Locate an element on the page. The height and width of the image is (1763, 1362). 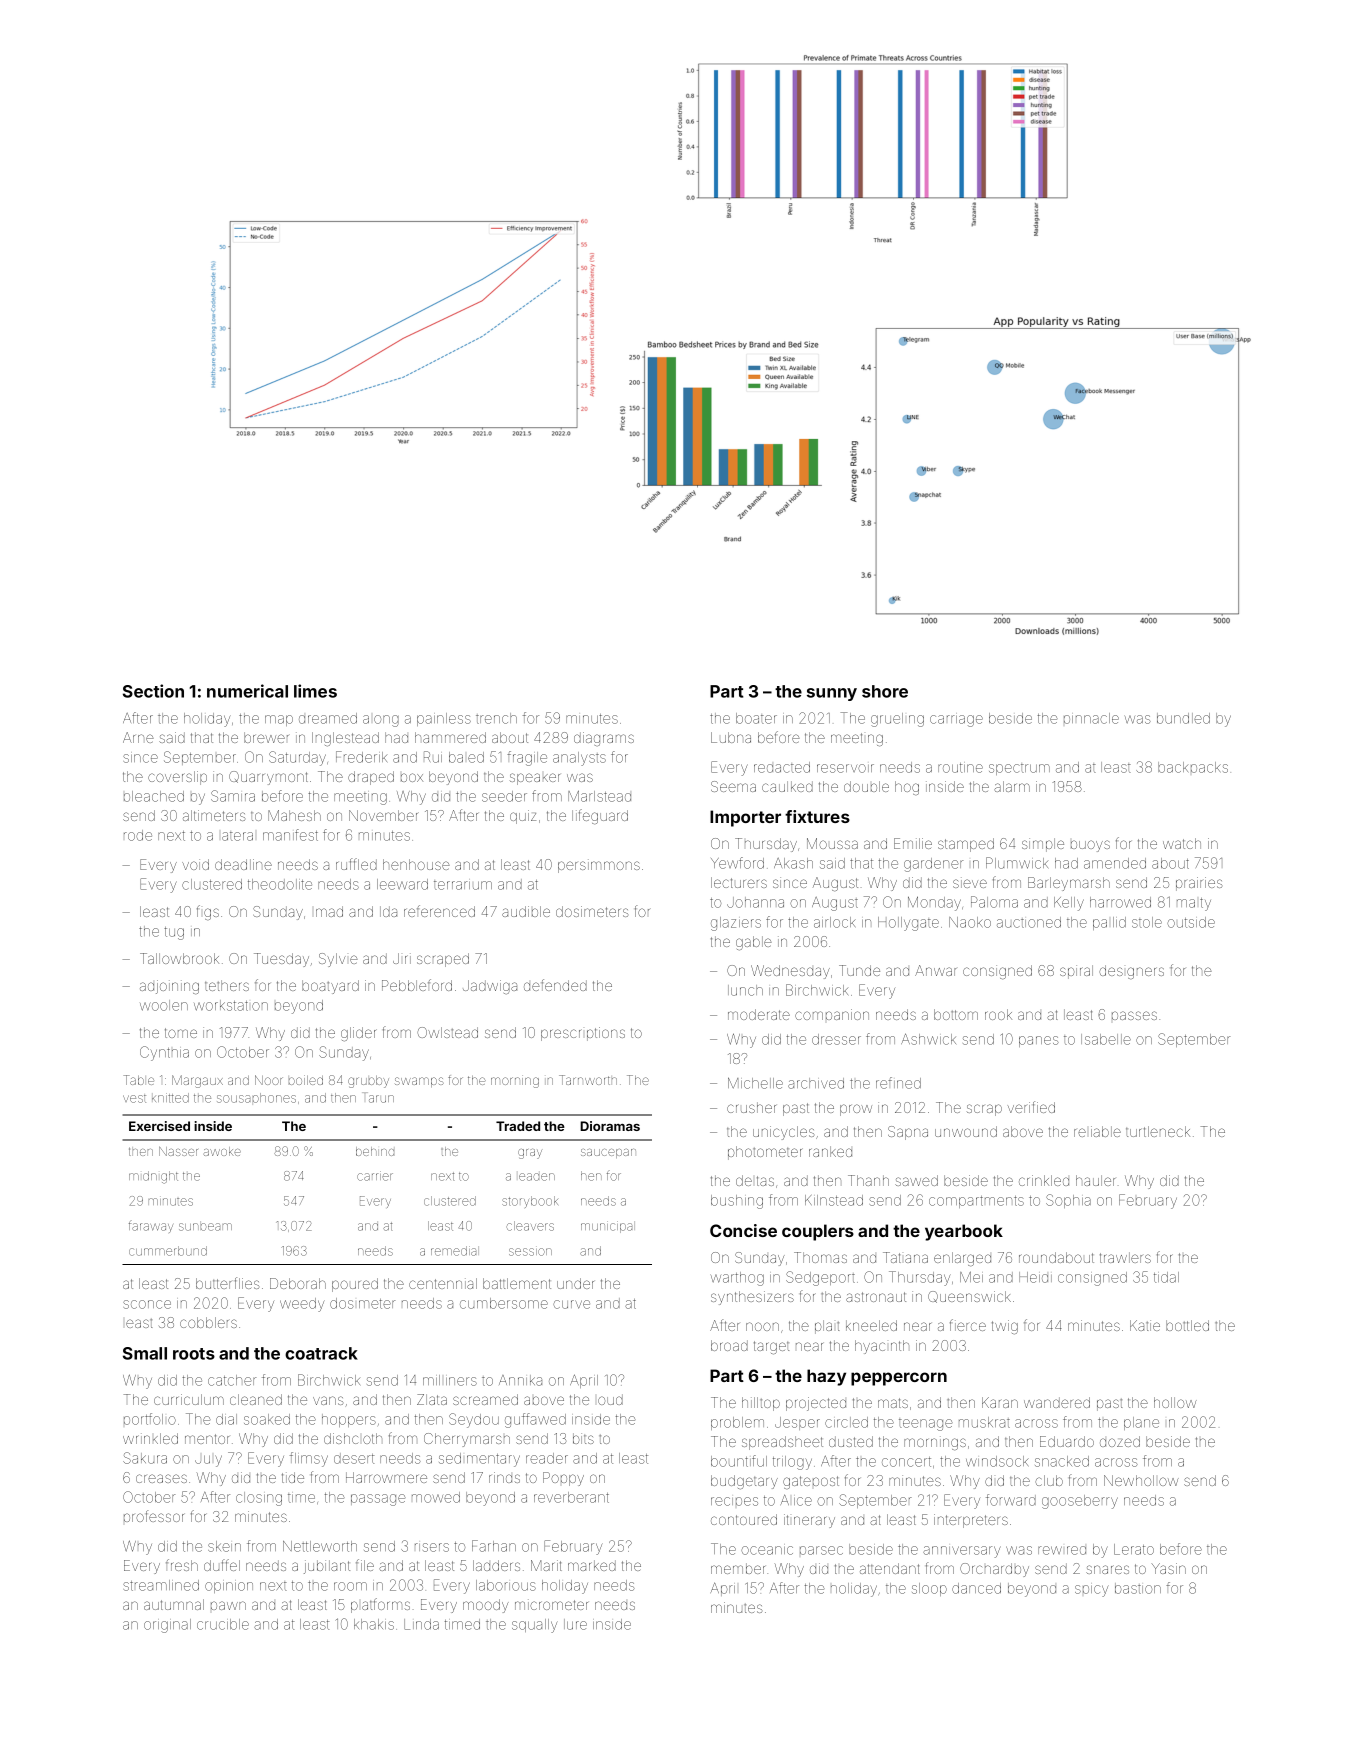
turtleneck is located at coordinates (1158, 1131).
